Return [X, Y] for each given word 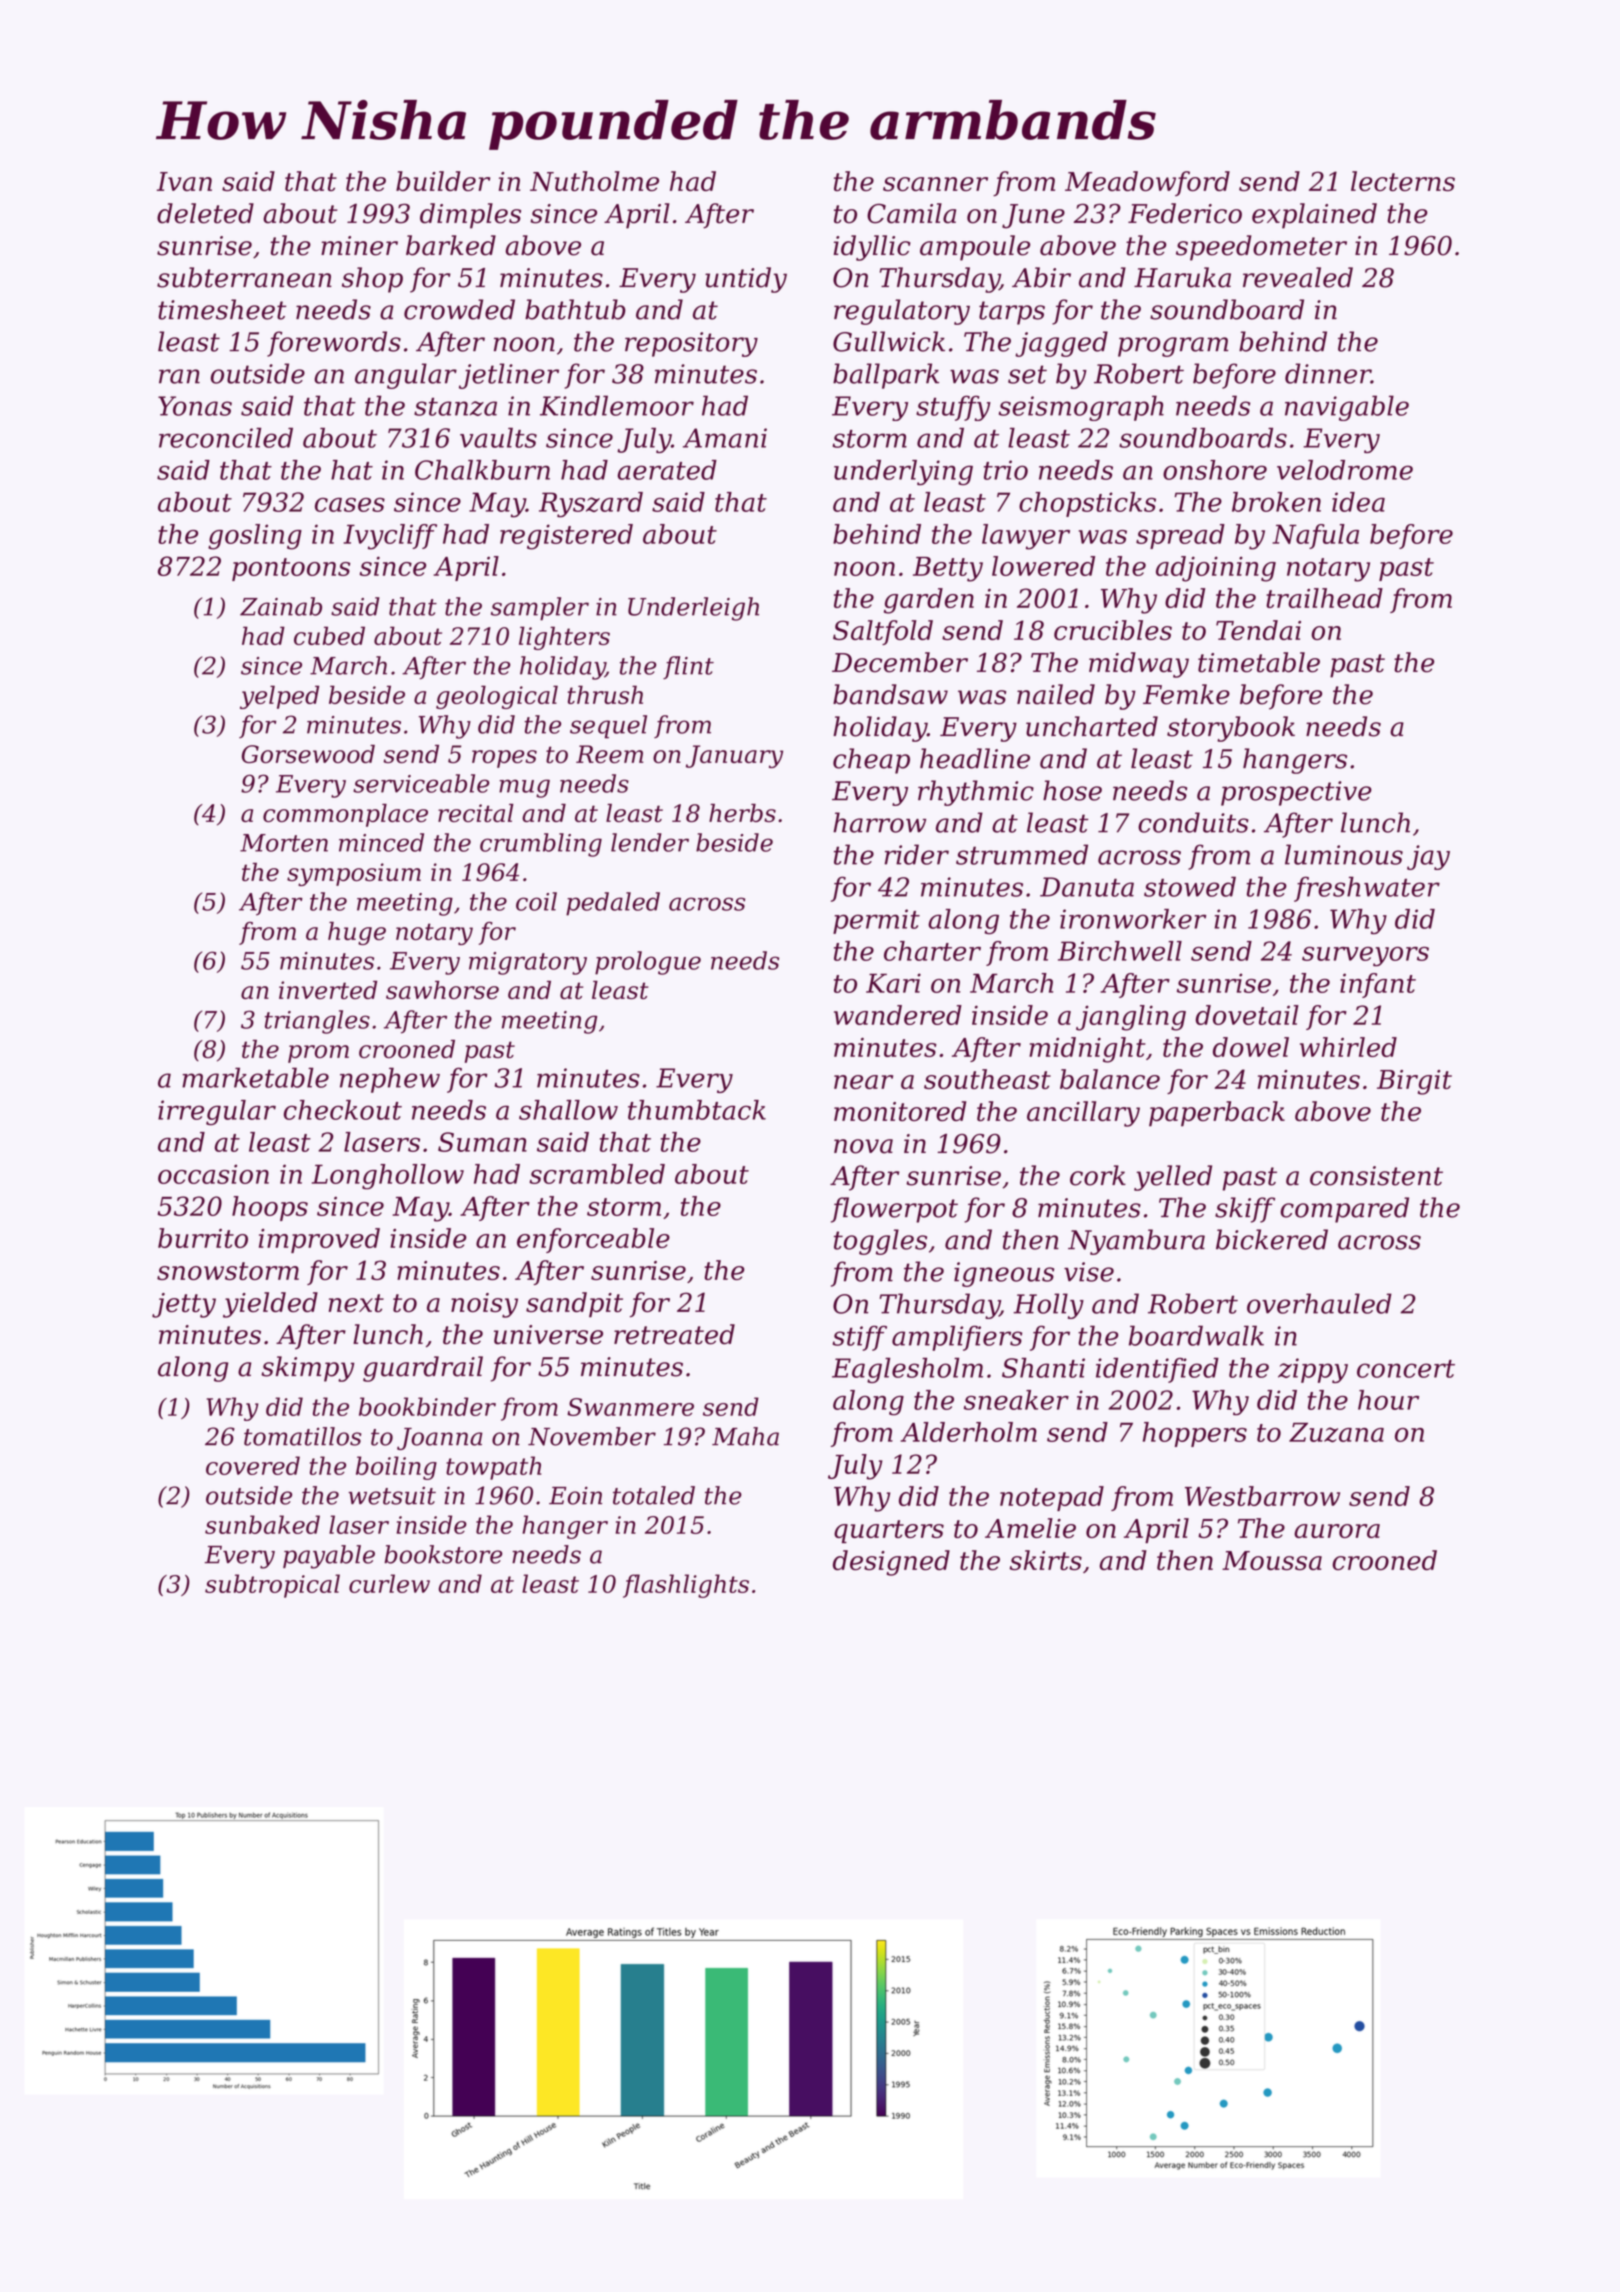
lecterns [1403, 181]
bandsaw [890, 694]
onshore [1215, 470]
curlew [389, 1583]
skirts [1046, 1560]
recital [476, 813]
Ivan [184, 181]
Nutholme [594, 181]
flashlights [686, 1586]
